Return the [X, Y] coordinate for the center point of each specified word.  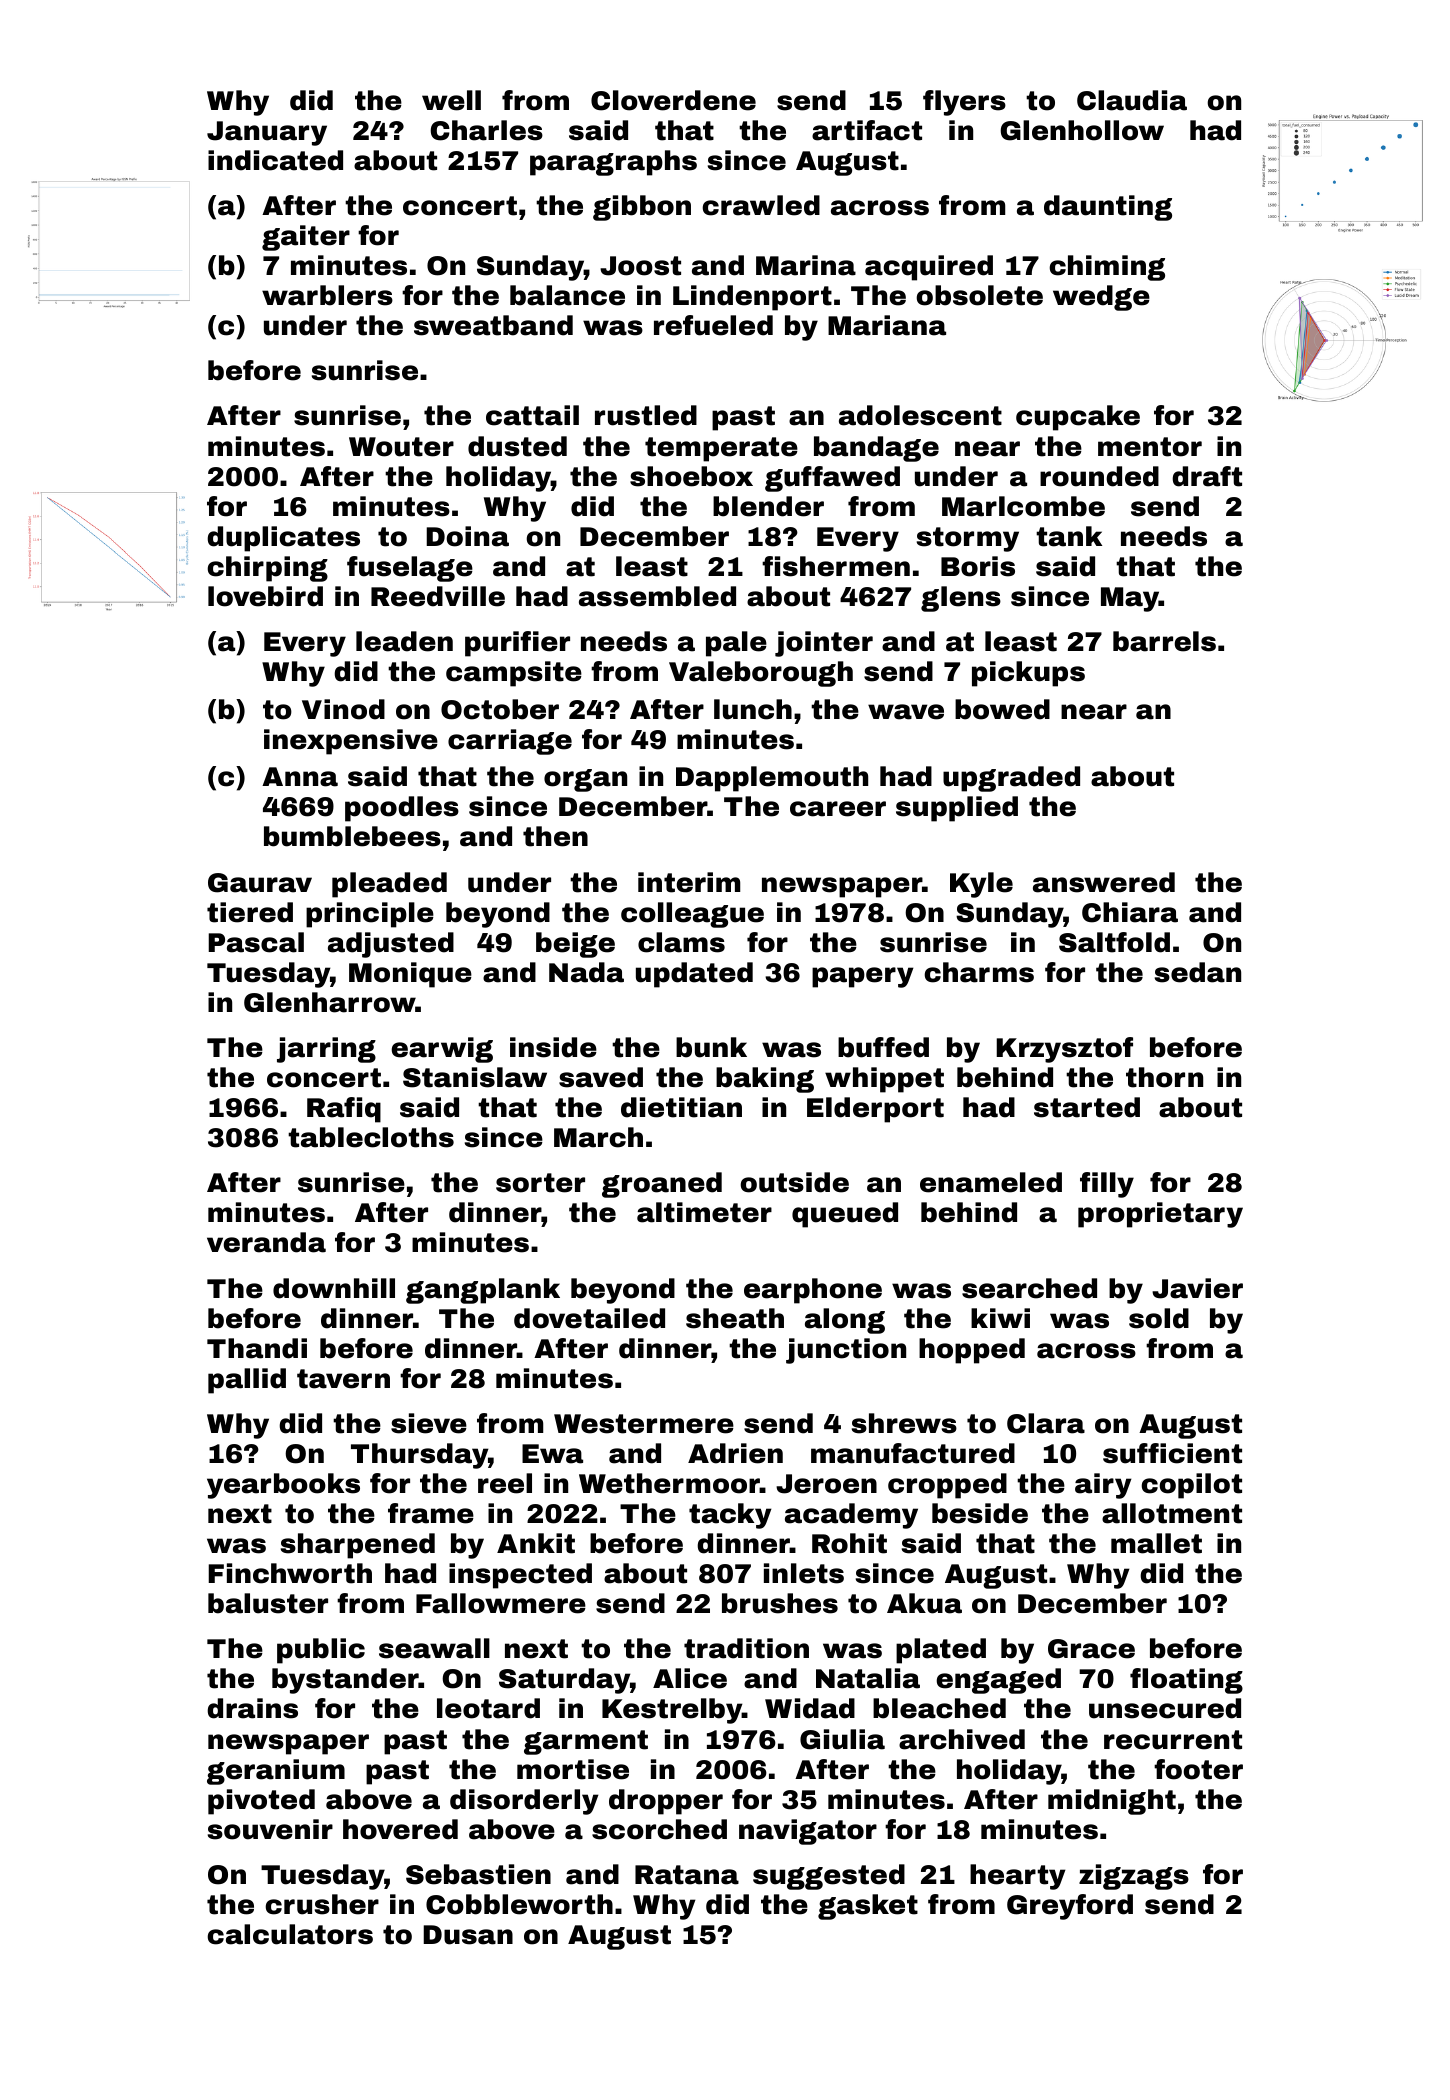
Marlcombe [1023, 506]
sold [1159, 1318]
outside [794, 1182]
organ [585, 780]
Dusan [468, 1935]
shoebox [691, 476]
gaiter [306, 238]
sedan [1198, 972]
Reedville [438, 596]
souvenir [270, 1829]
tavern [343, 1379]
